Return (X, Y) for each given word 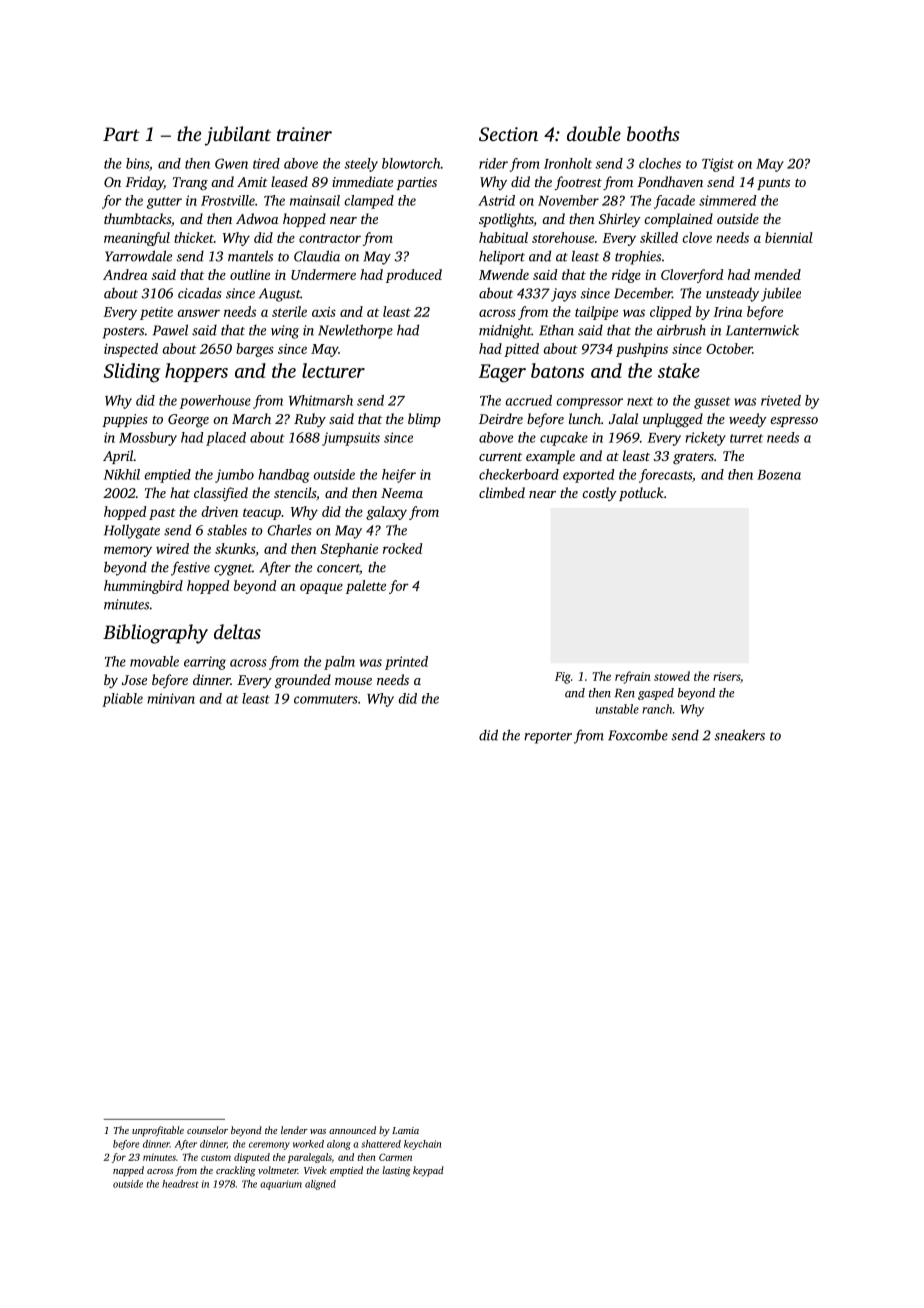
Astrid (496, 200)
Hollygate (132, 531)
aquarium (281, 1185)
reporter (548, 738)
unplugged (673, 420)
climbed (502, 492)
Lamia (405, 1130)
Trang (190, 183)
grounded (303, 681)
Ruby (310, 420)
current (500, 457)
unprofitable (158, 1131)
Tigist (718, 165)
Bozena (779, 475)
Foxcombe (638, 735)
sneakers (740, 735)
